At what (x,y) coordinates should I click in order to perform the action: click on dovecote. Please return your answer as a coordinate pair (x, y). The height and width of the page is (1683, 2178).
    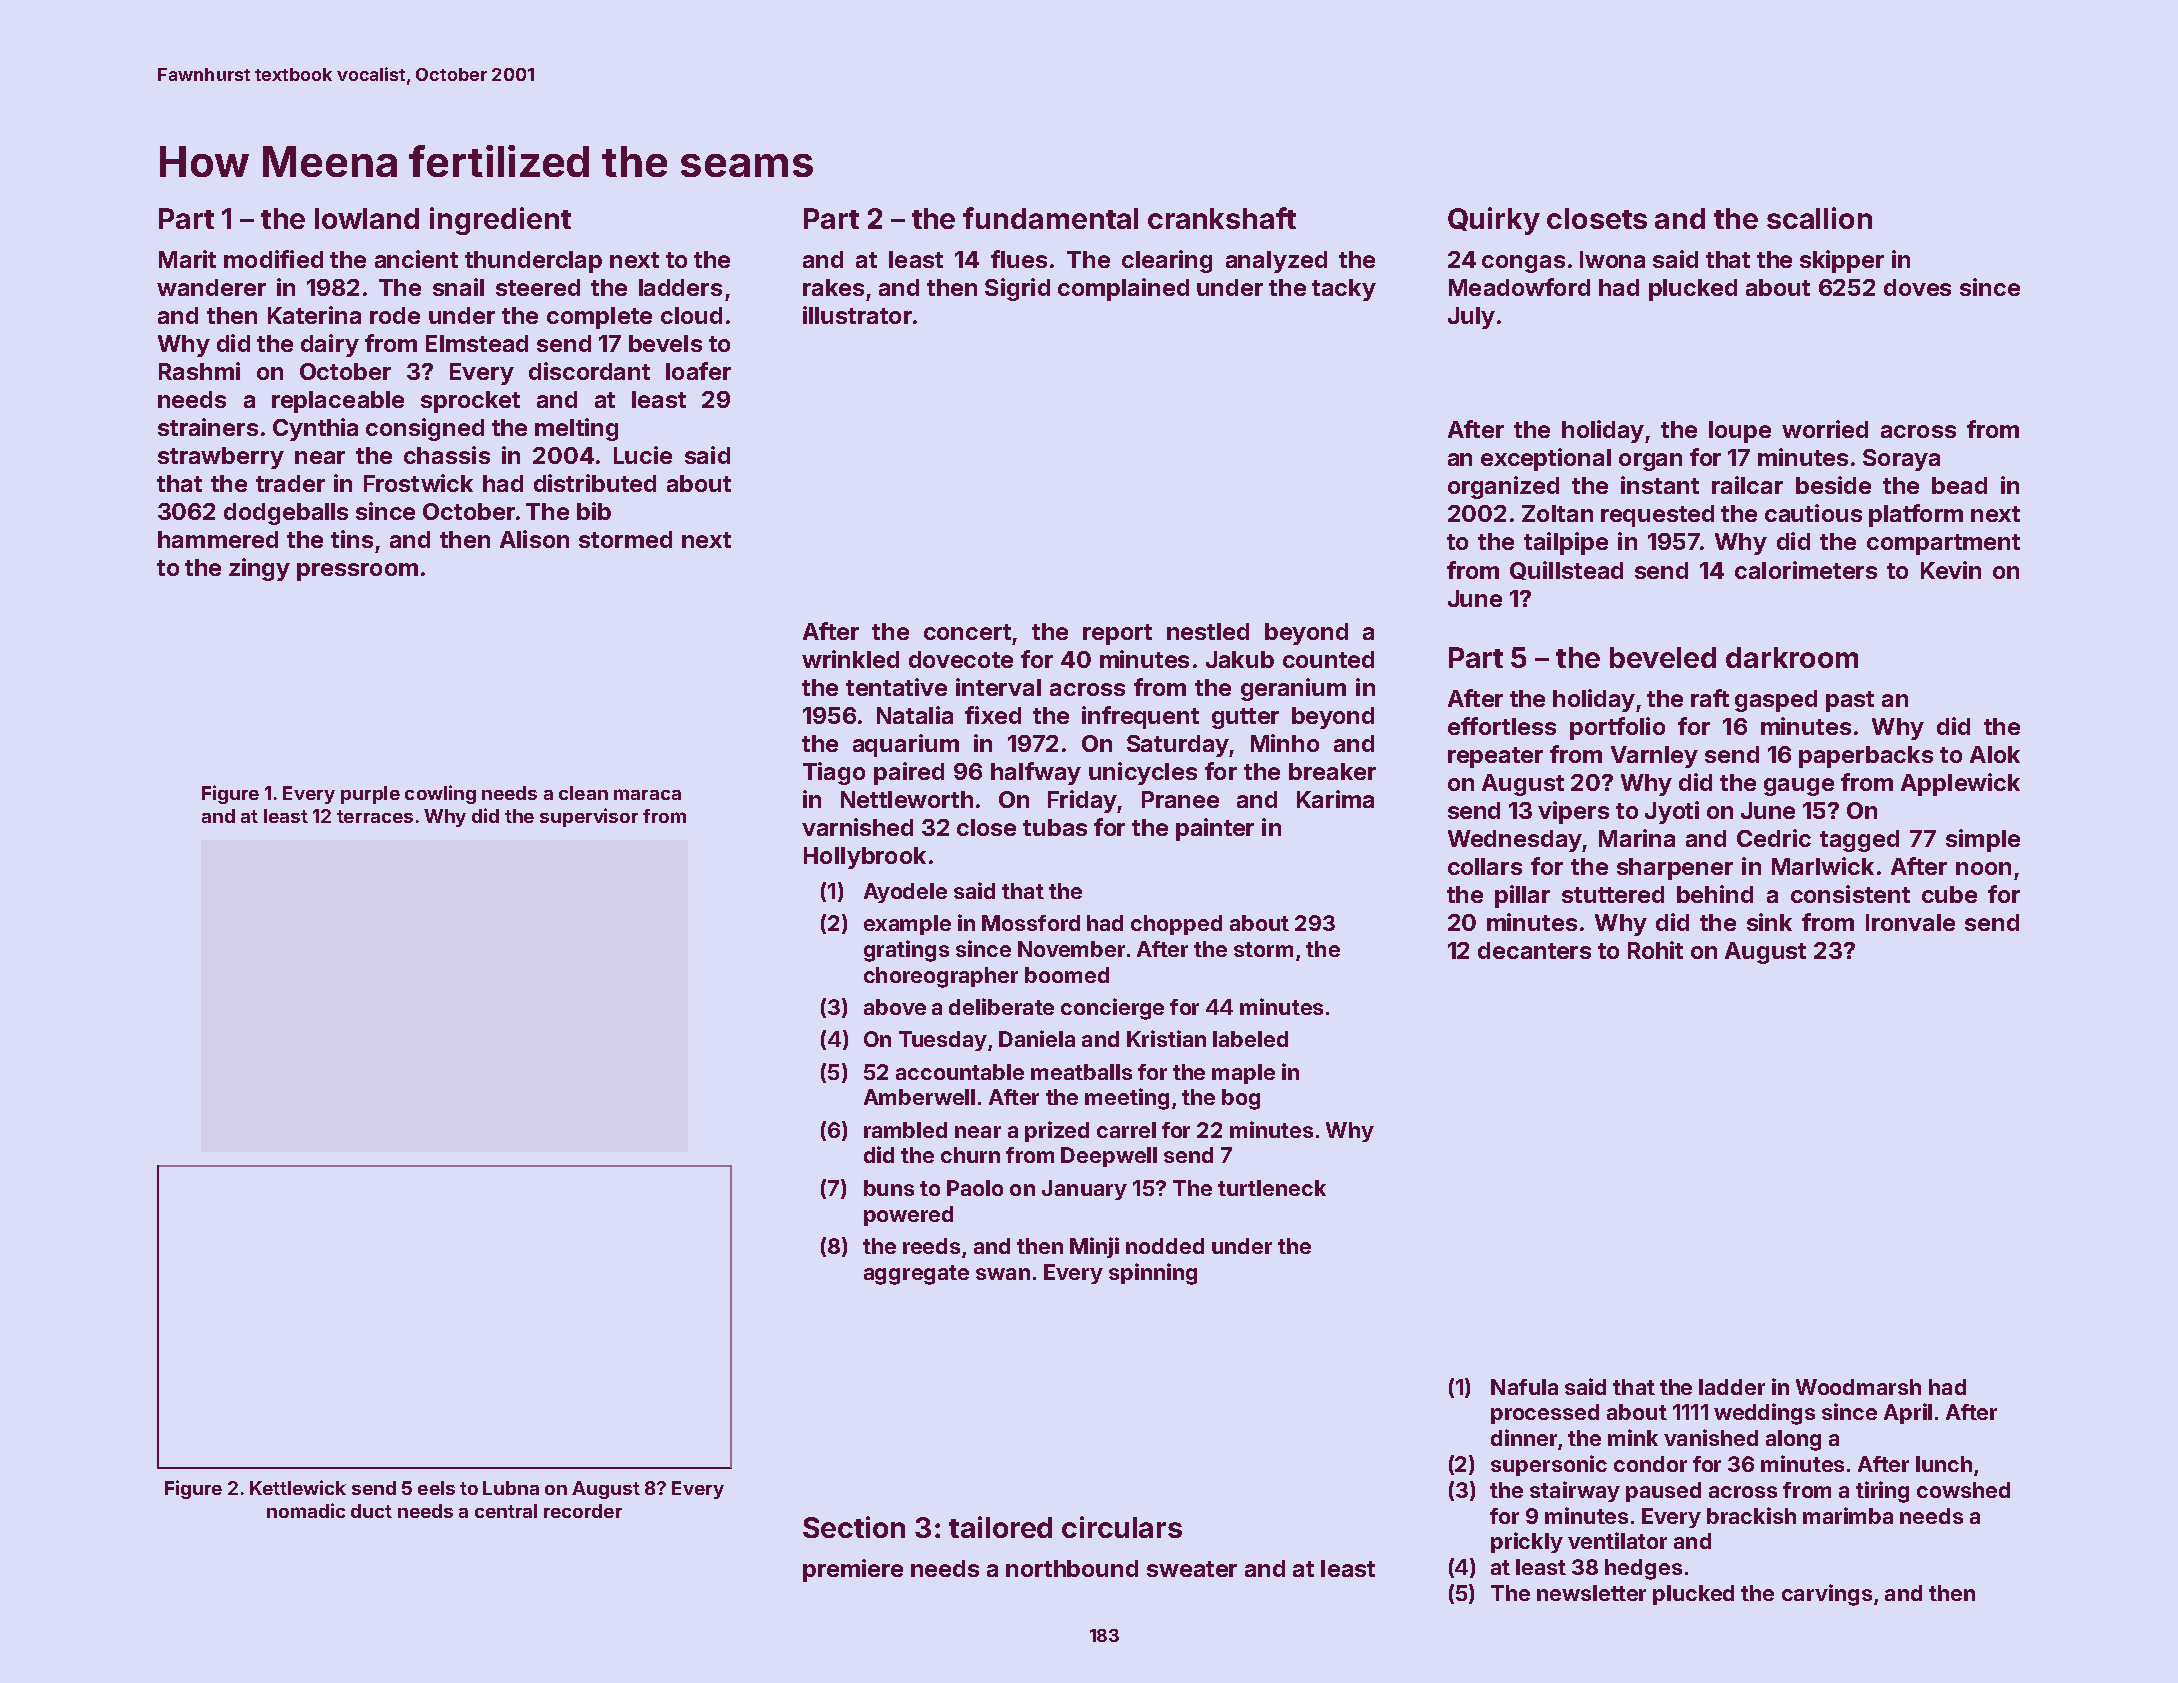
    Looking at the image, I should click on (961, 659).
